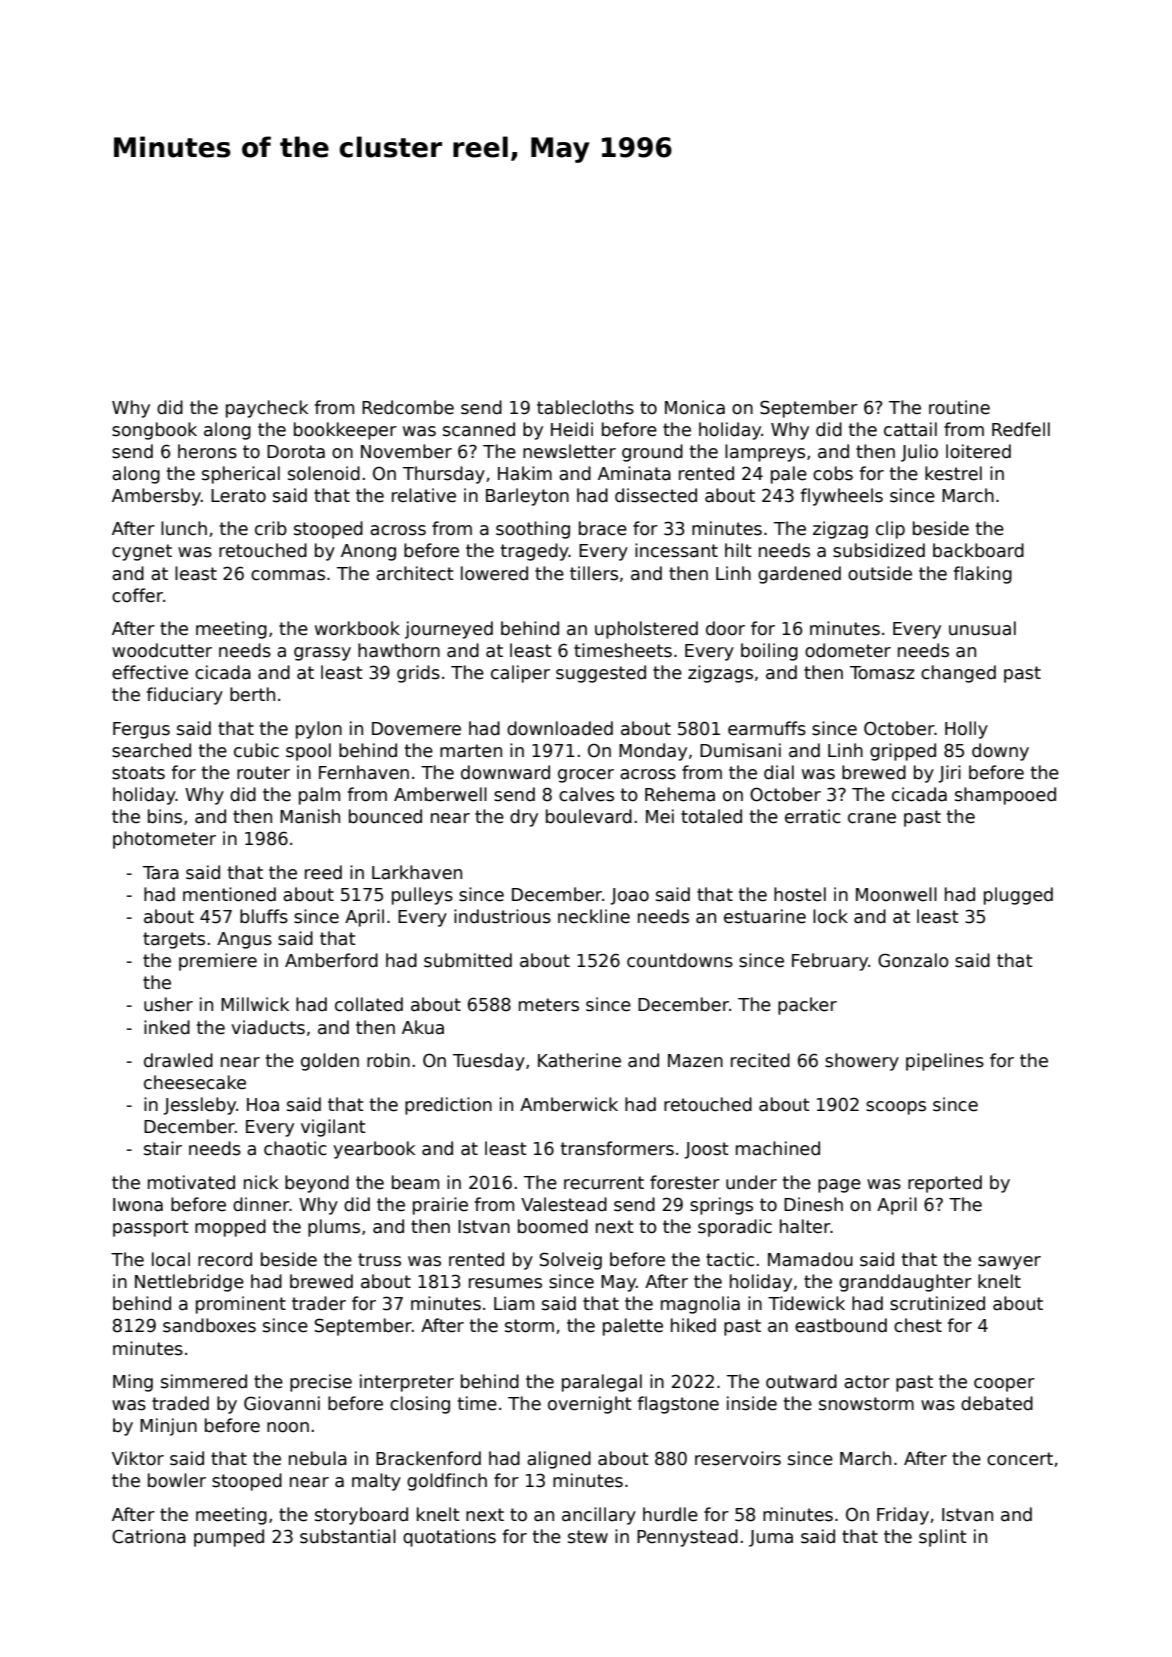  Describe the element at coordinates (385, 816) in the page. I see `bounced` at that location.
